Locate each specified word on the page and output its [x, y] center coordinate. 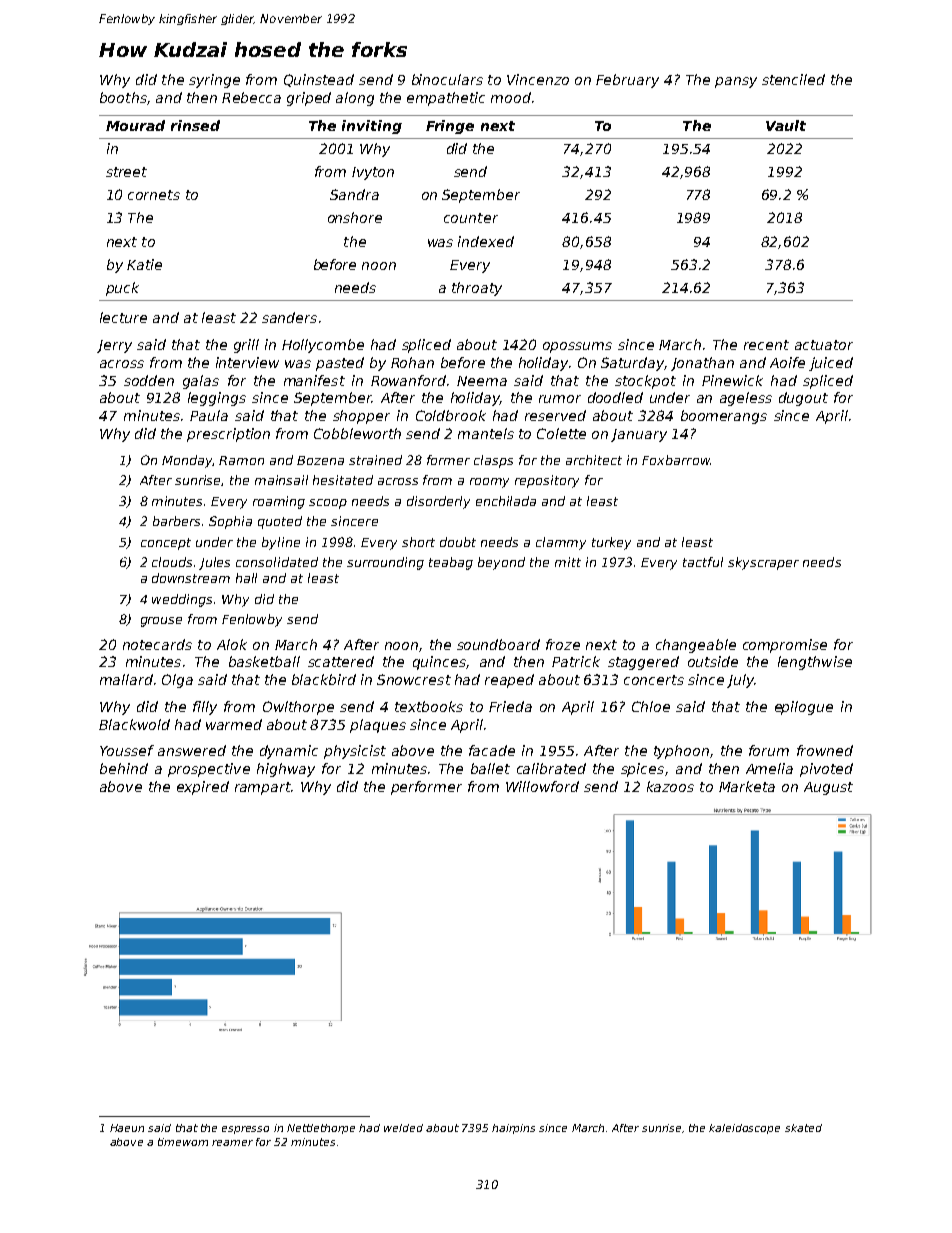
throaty [477, 289]
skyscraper [763, 563]
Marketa [747, 786]
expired [203, 788]
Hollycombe [323, 346]
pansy [736, 82]
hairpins [513, 1129]
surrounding [385, 563]
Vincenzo [538, 79]
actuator [824, 345]
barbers [176, 521]
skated [803, 1128]
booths [123, 97]
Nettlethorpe [321, 1129]
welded [403, 1128]
